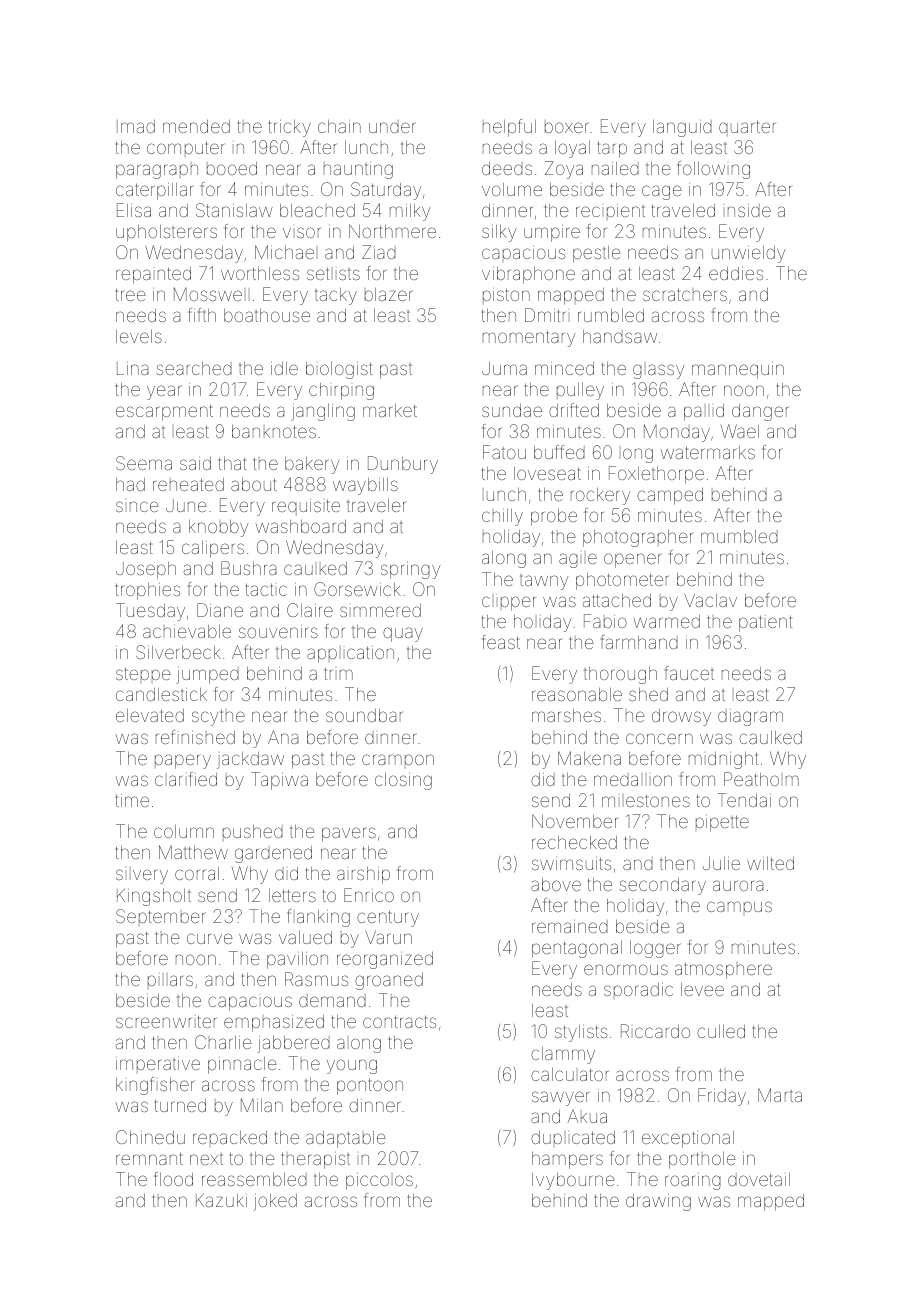 Image resolution: width=924 pixels, height=1308 pixels. I want to click on logger, so click(655, 949).
